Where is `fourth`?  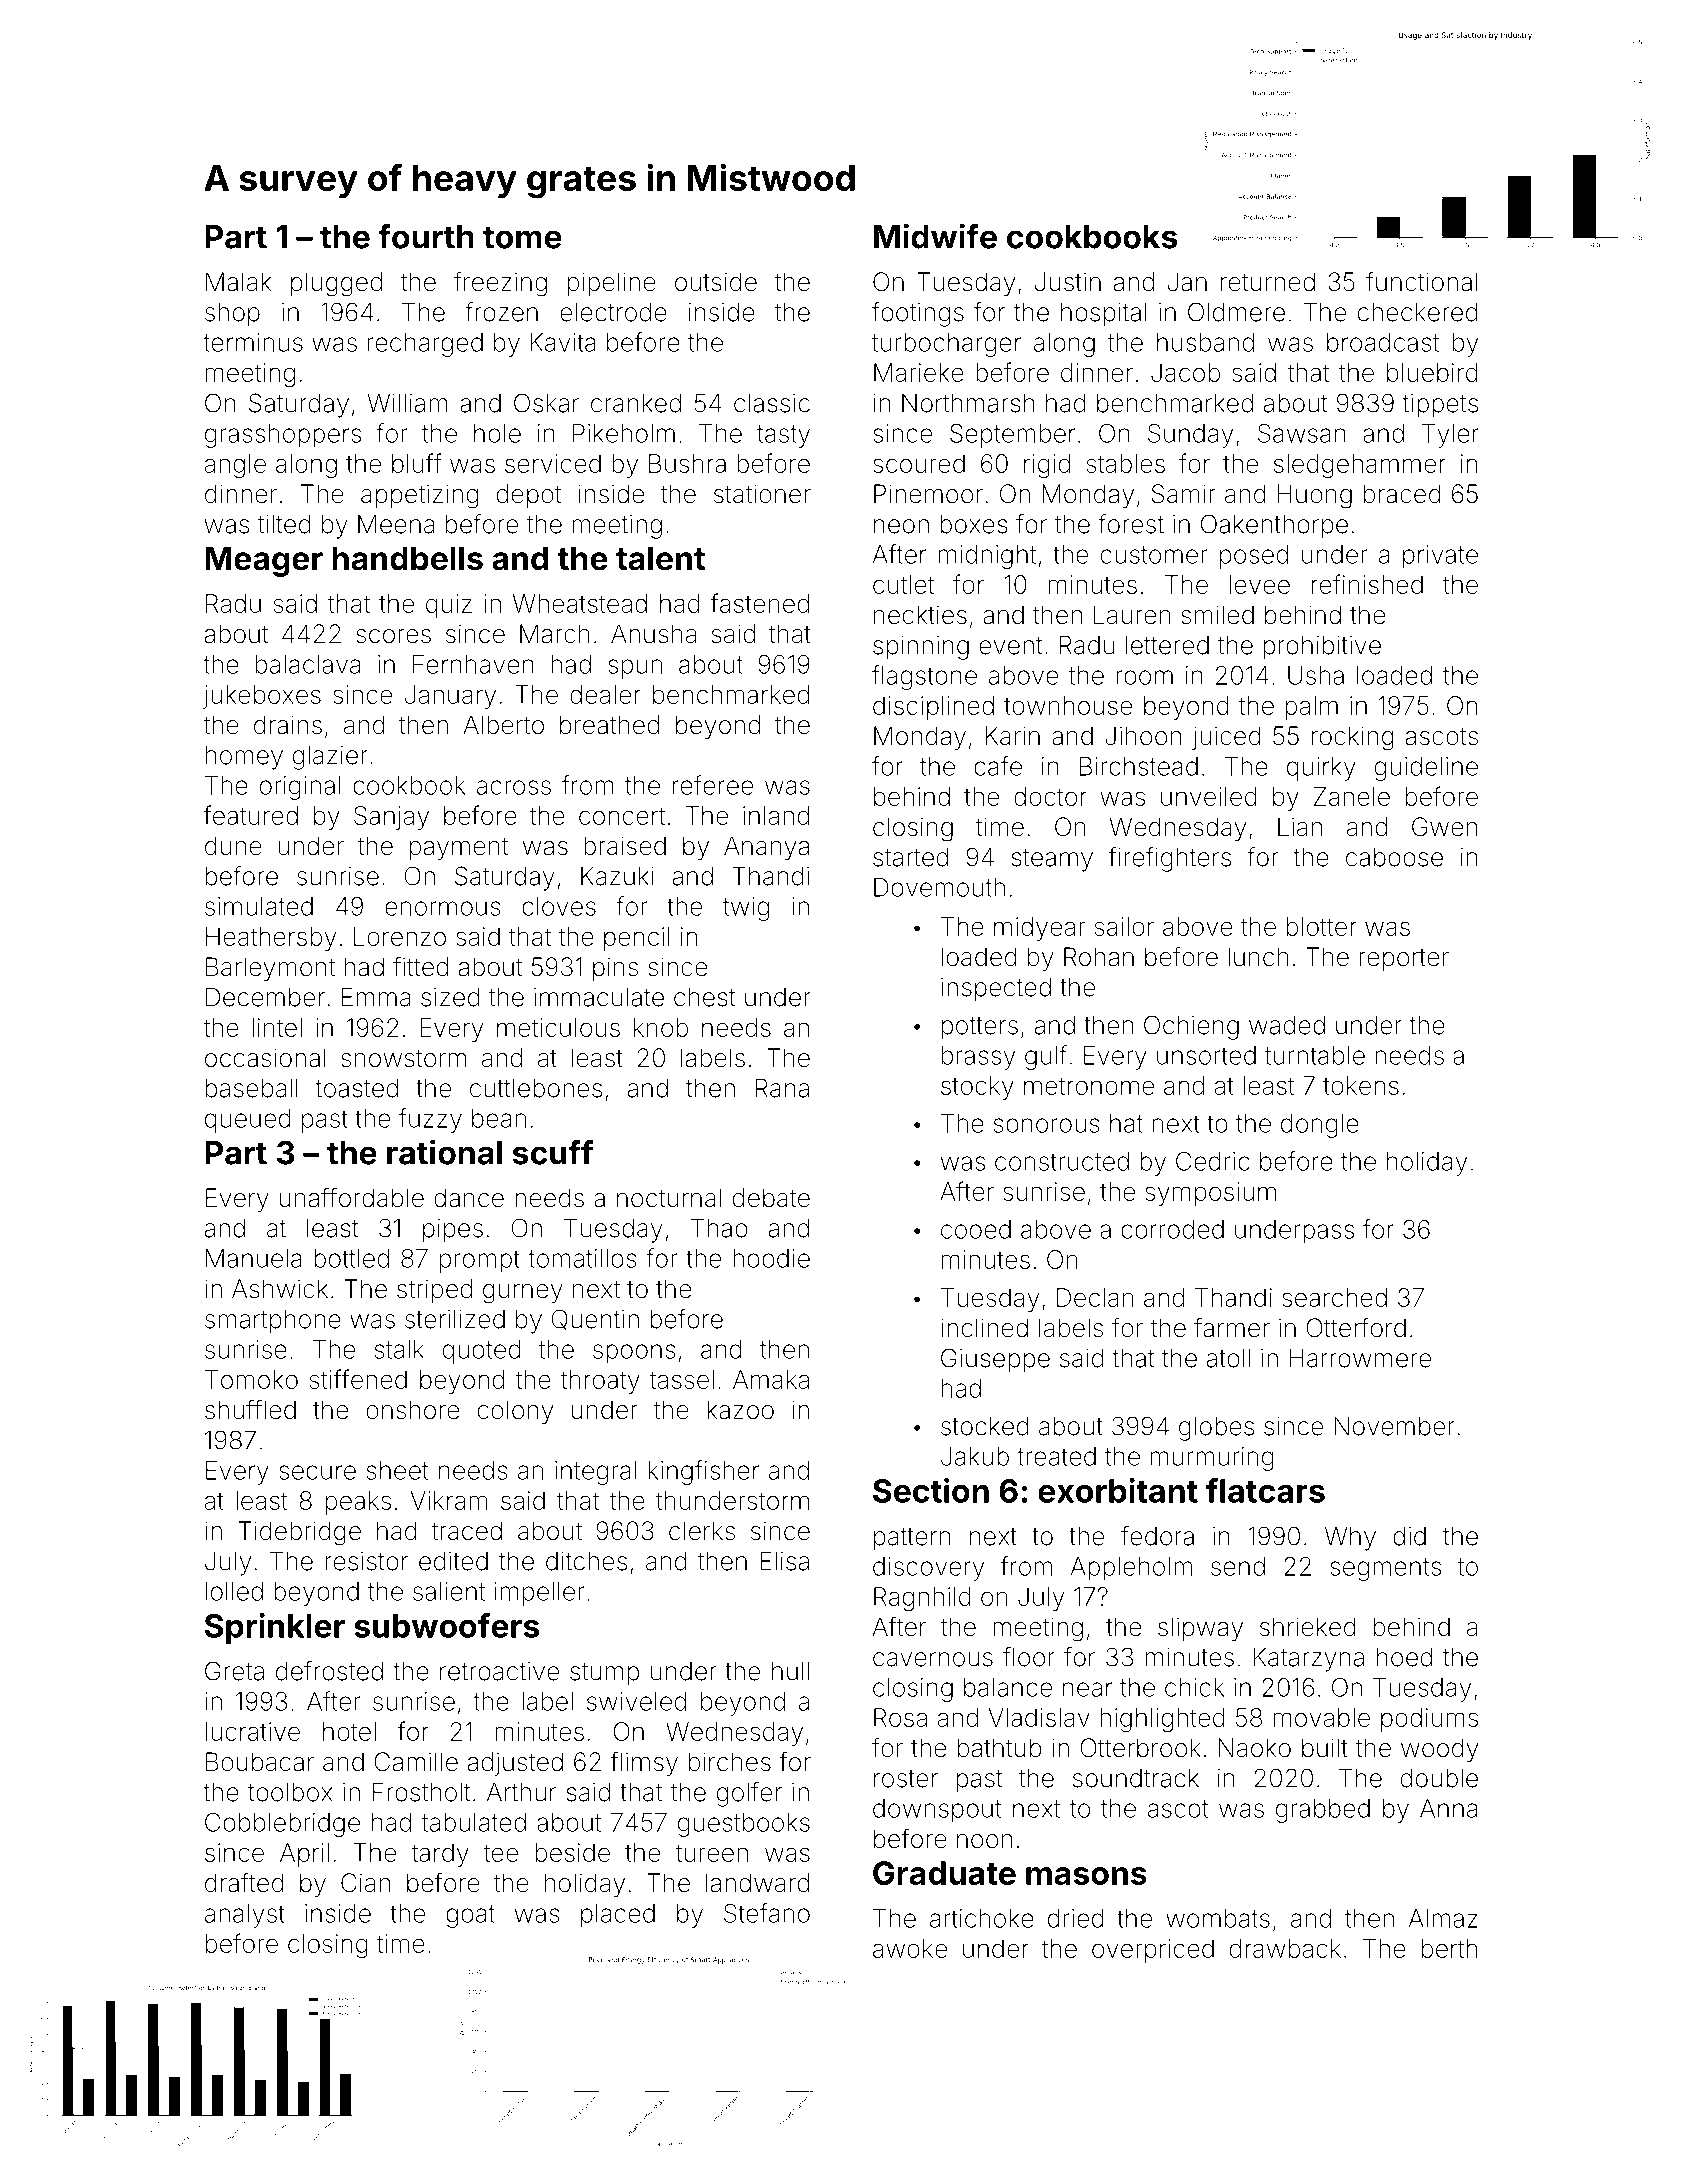 fourth is located at coordinates (426, 236).
